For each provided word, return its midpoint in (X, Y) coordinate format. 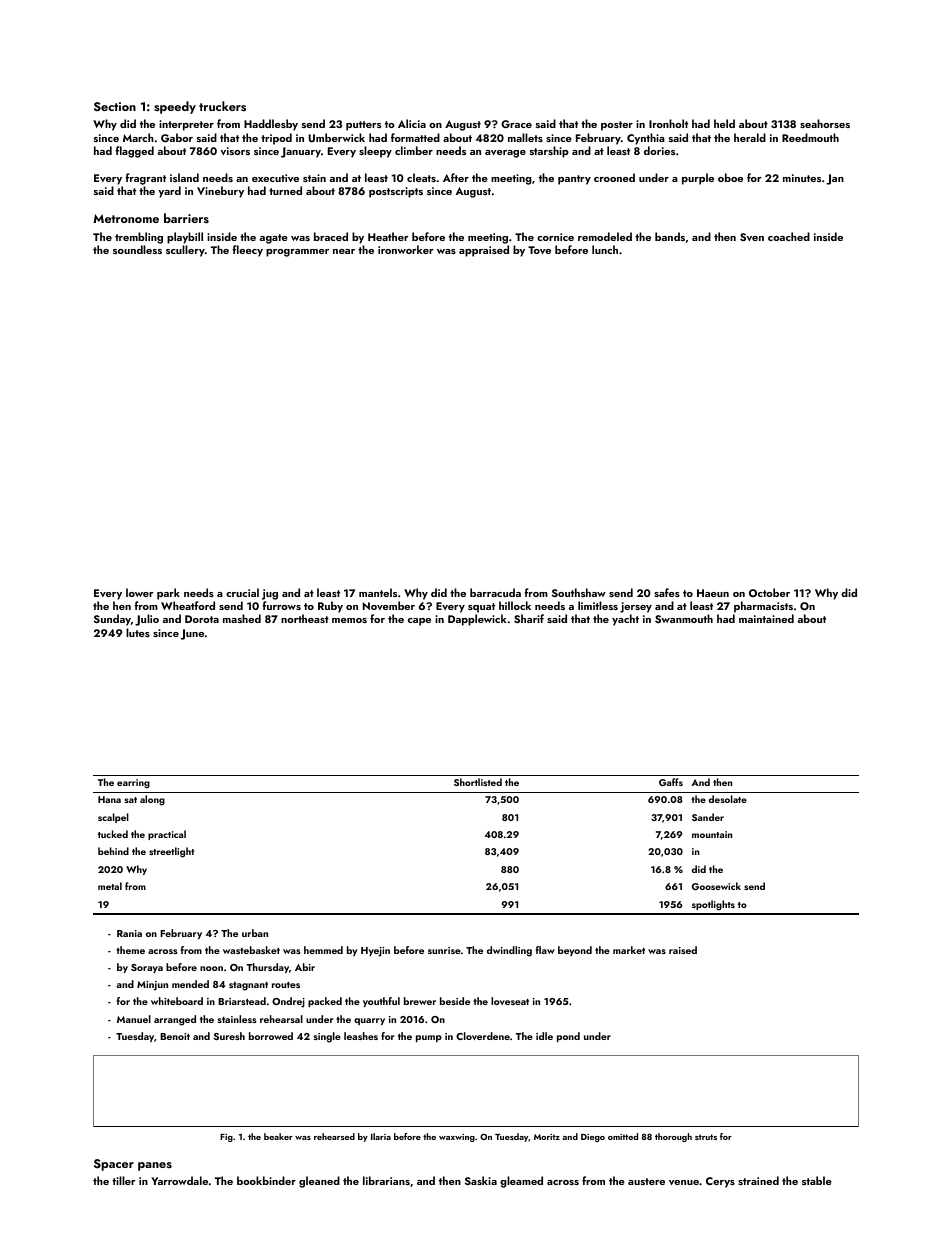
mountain (712, 834)
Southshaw (579, 592)
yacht (625, 620)
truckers (222, 106)
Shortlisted (478, 782)
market (629, 950)
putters (363, 126)
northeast (305, 618)
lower (140, 592)
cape (419, 622)
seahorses (825, 123)
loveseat (510, 1001)
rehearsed (334, 1136)
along (152, 800)
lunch (605, 249)
